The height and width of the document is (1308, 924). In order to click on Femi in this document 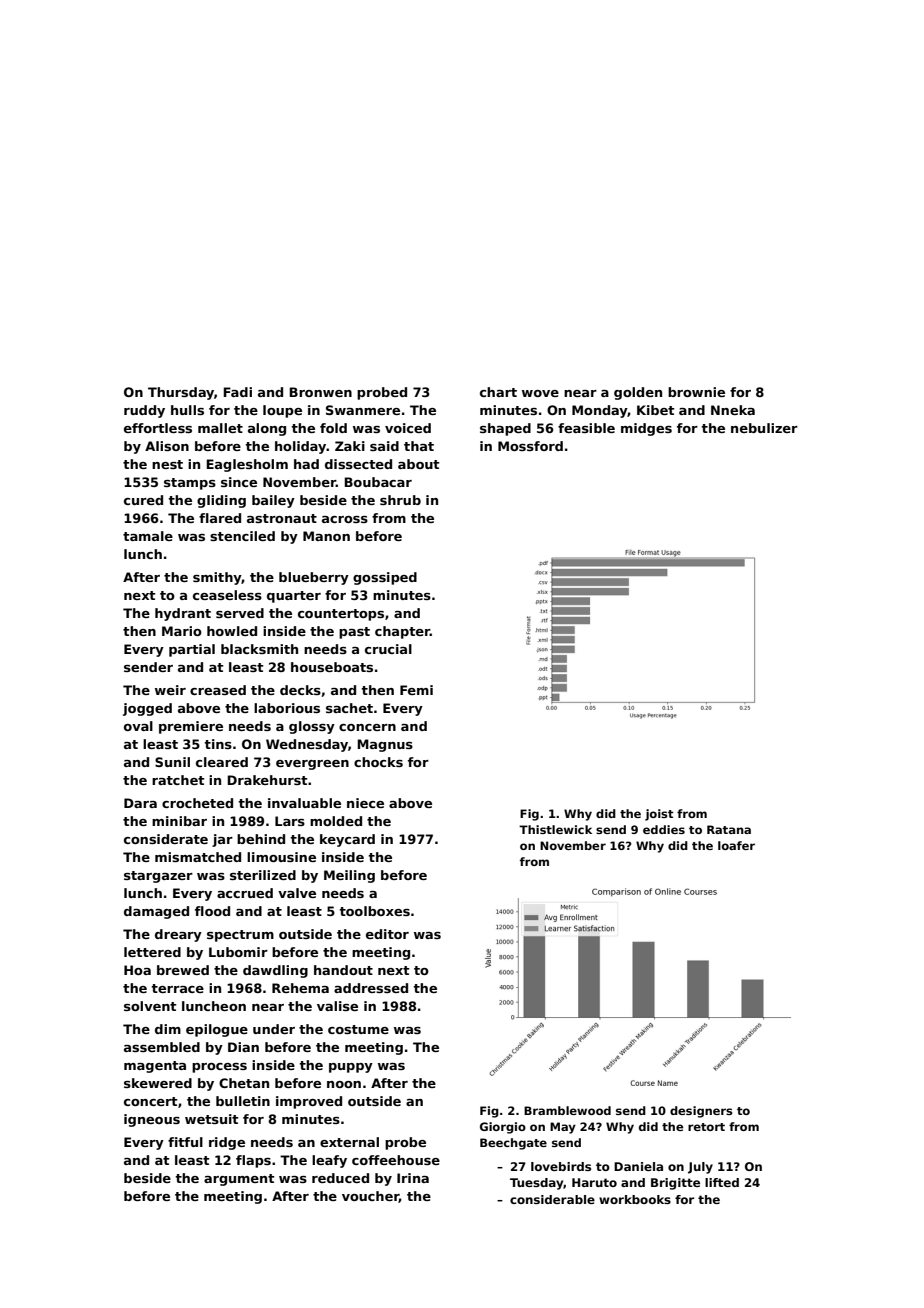, I will do `click(416, 690)`.
